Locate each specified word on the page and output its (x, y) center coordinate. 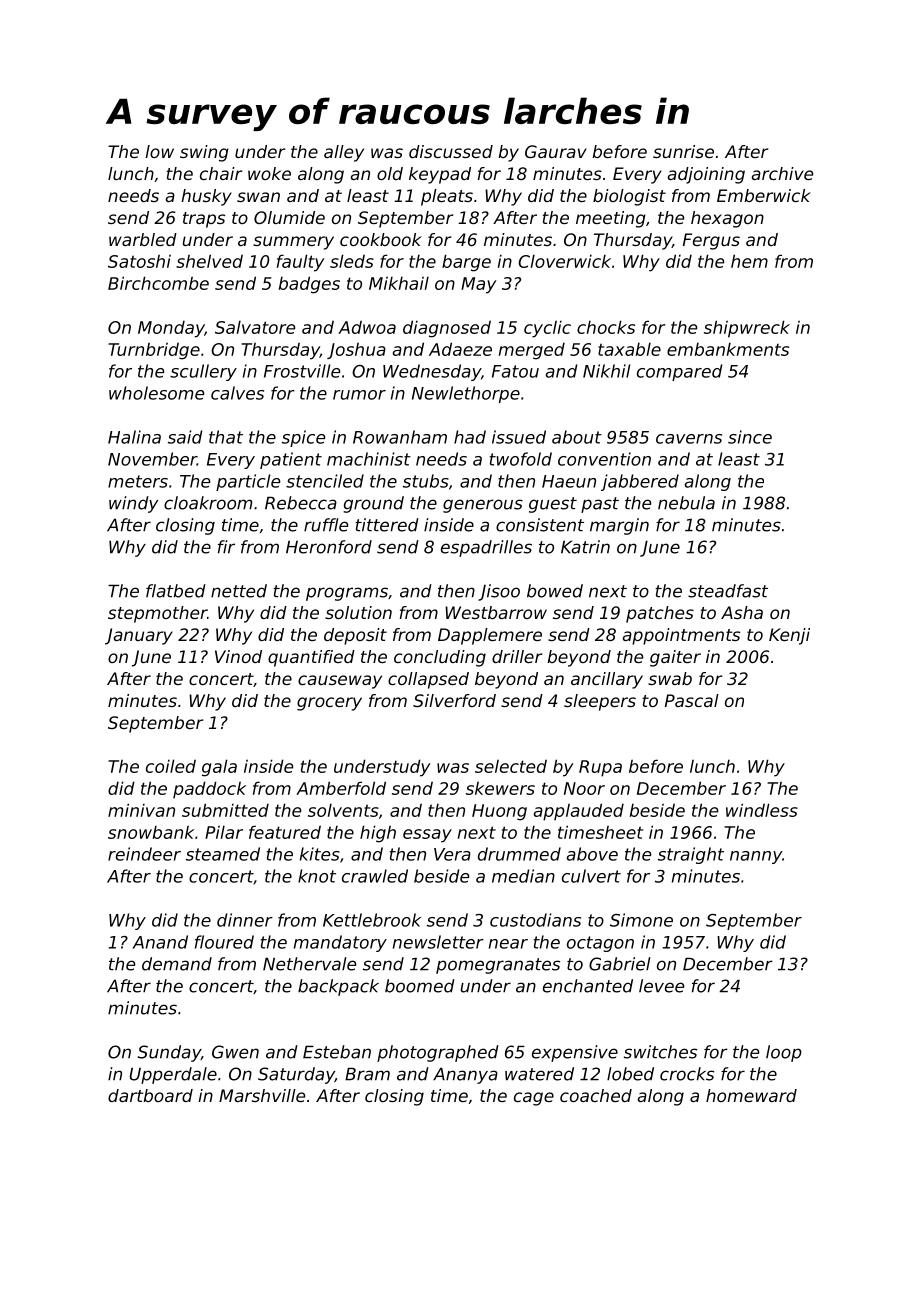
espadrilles (486, 548)
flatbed (176, 591)
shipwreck (747, 329)
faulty (300, 263)
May (478, 285)
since (750, 437)
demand (177, 964)
